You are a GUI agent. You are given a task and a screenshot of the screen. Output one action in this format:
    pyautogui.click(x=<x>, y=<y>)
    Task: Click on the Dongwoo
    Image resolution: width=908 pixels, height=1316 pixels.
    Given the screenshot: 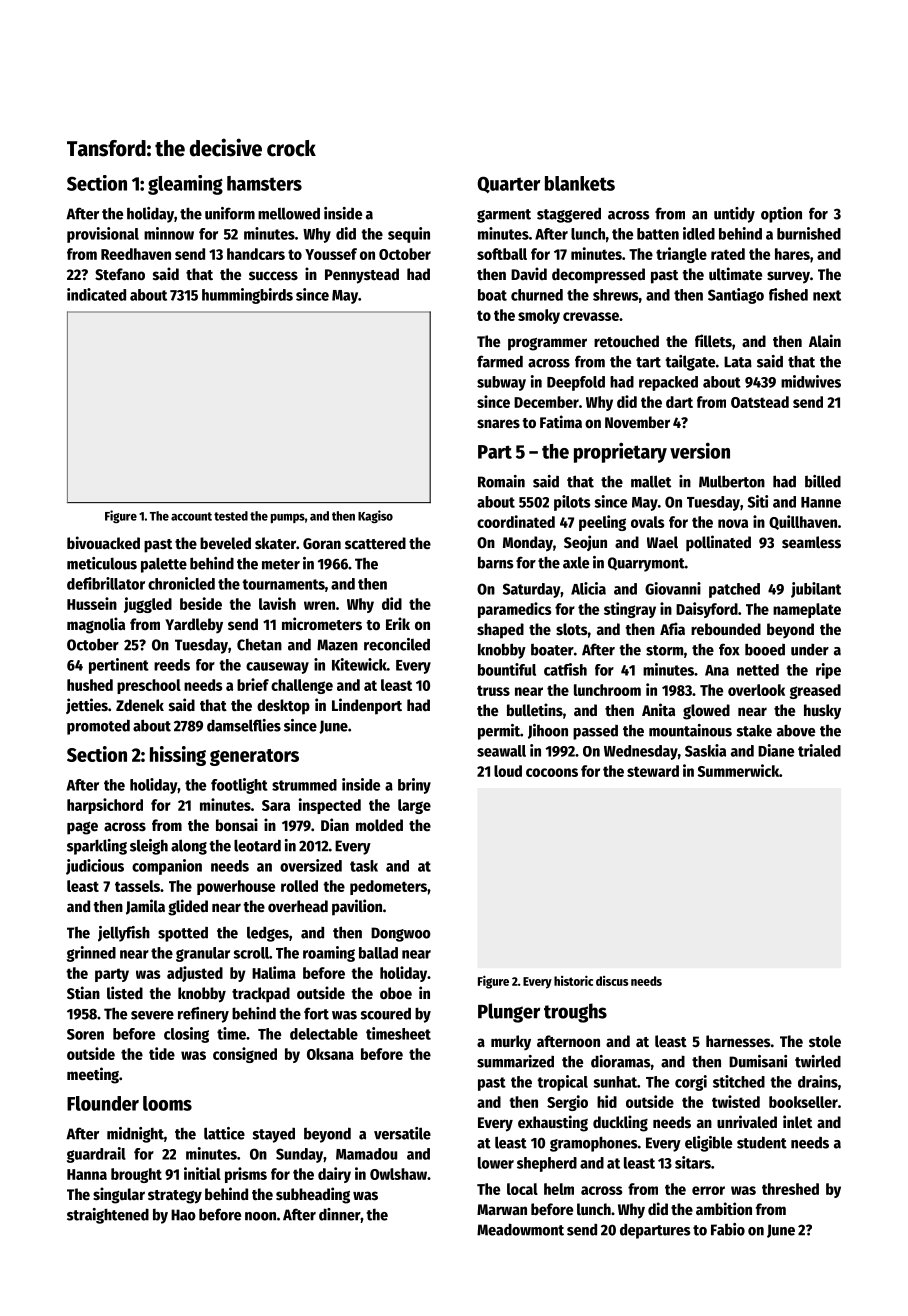 What is the action you would take?
    pyautogui.click(x=401, y=934)
